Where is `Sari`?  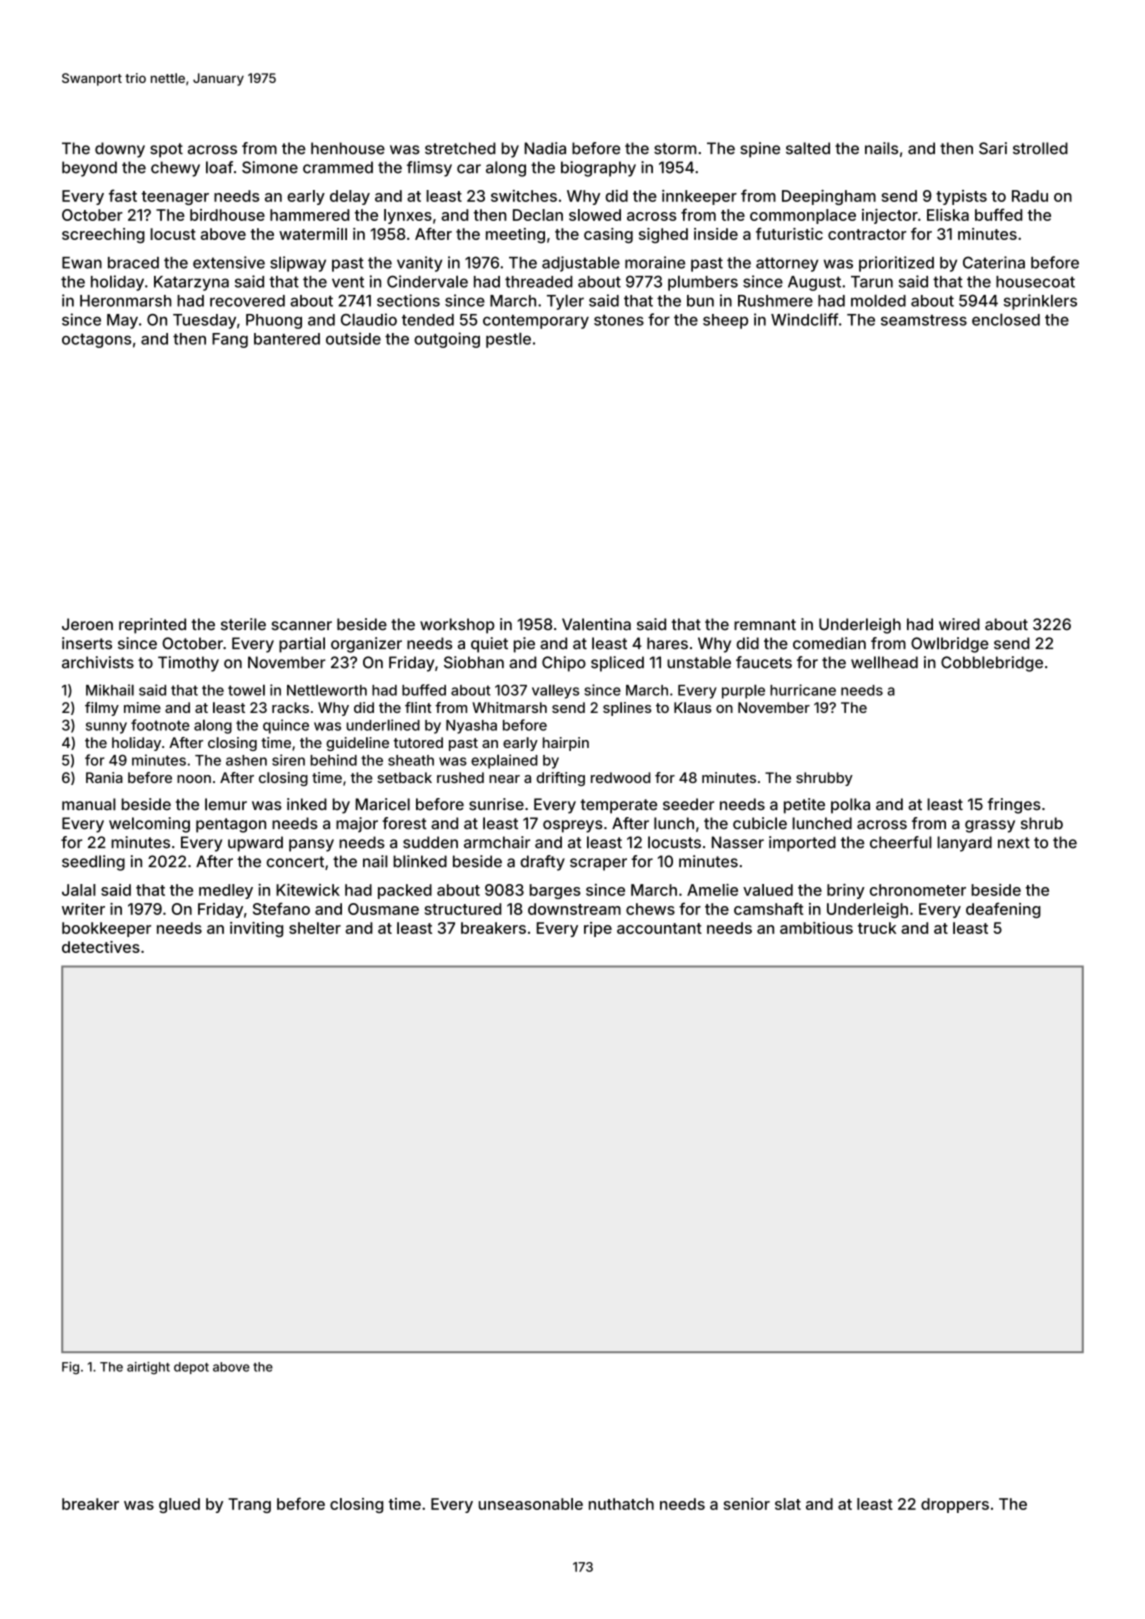 Sari is located at coordinates (993, 148).
